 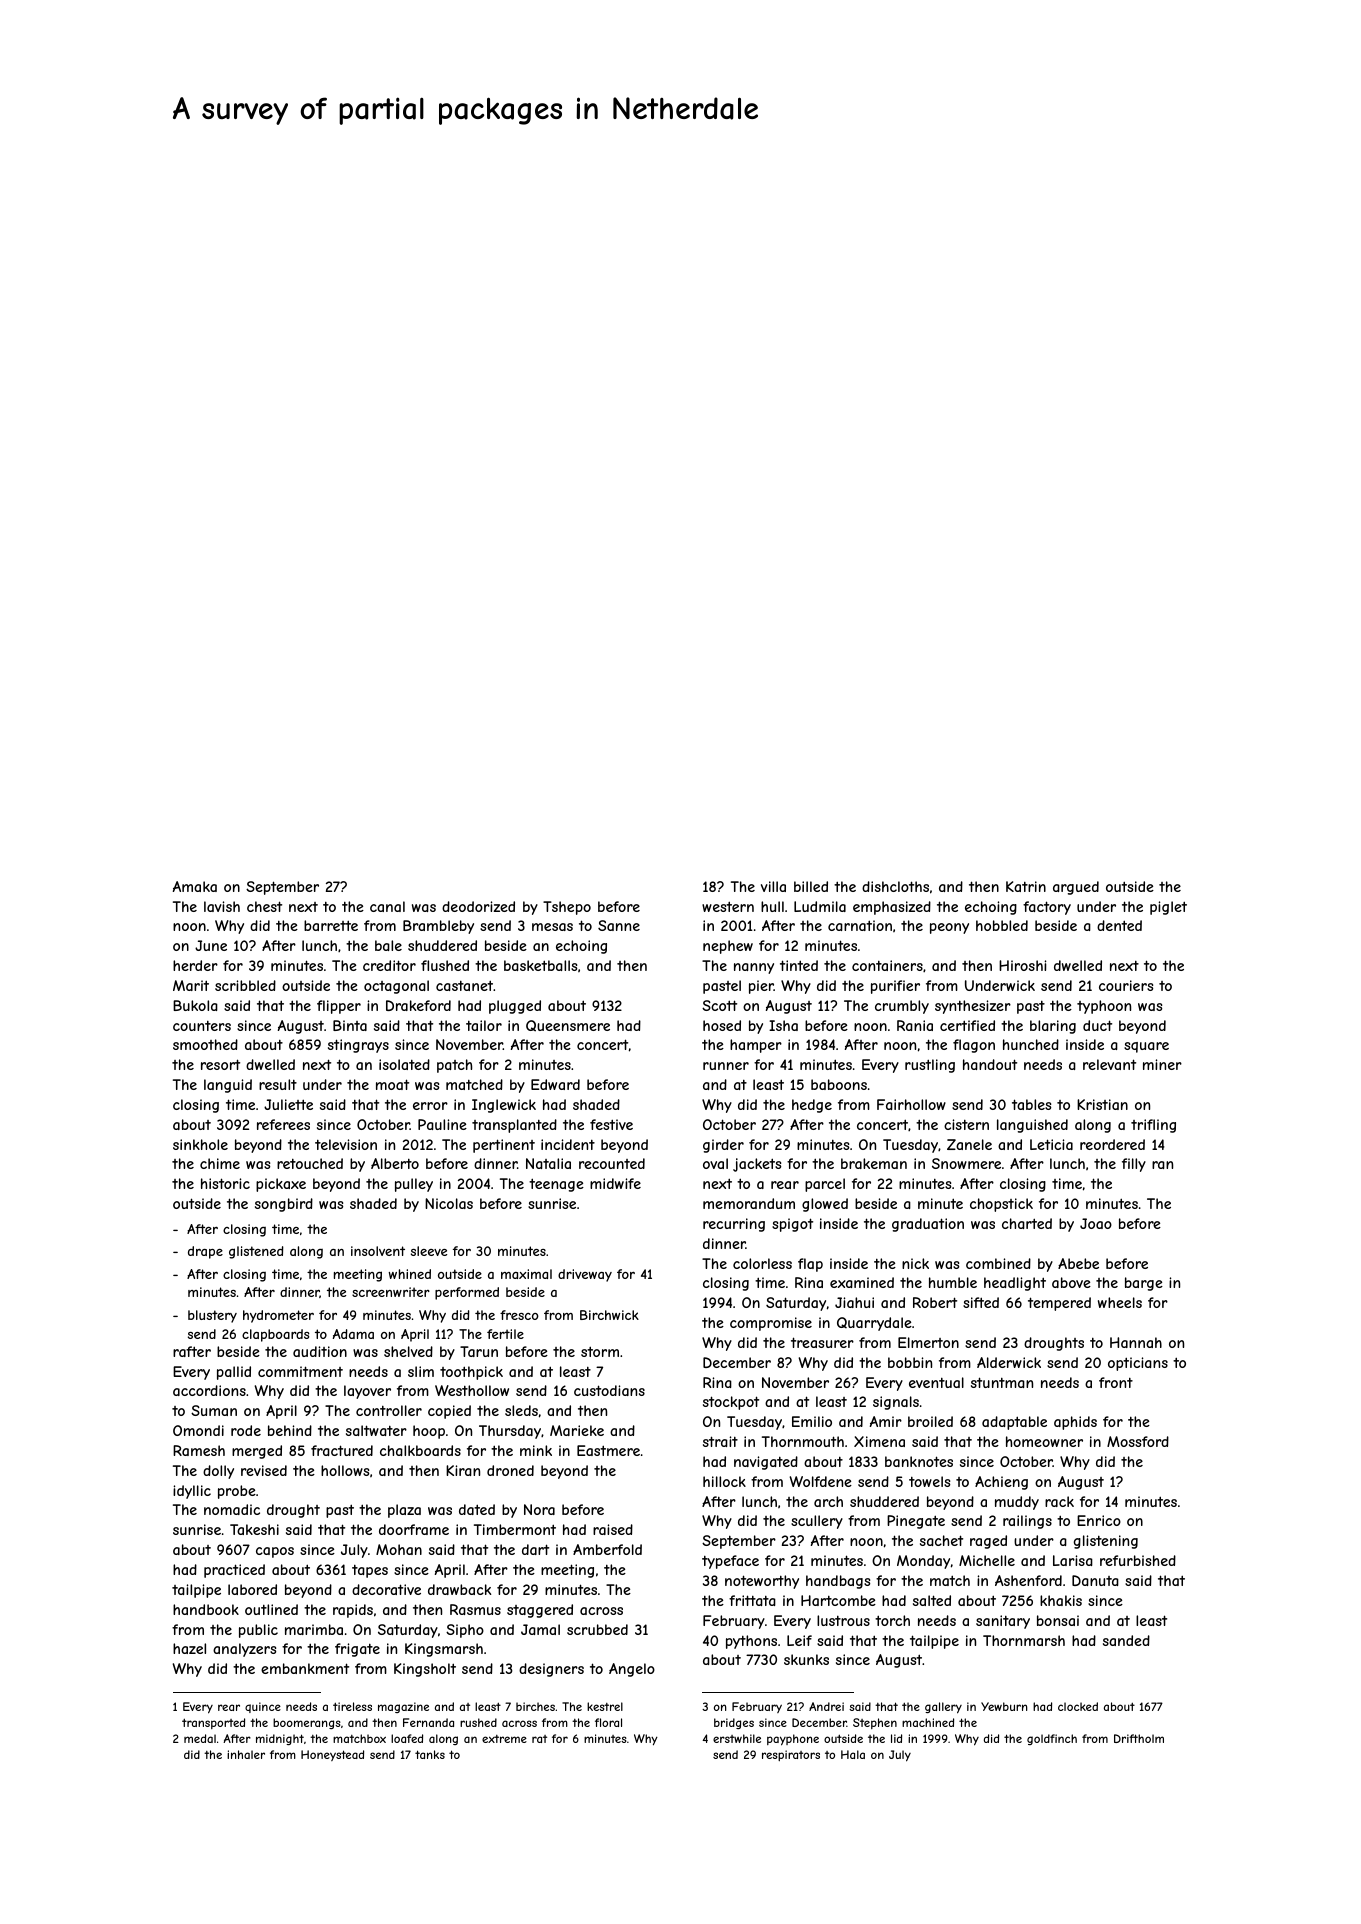 I want to click on Eastmere, so click(x=608, y=1450).
